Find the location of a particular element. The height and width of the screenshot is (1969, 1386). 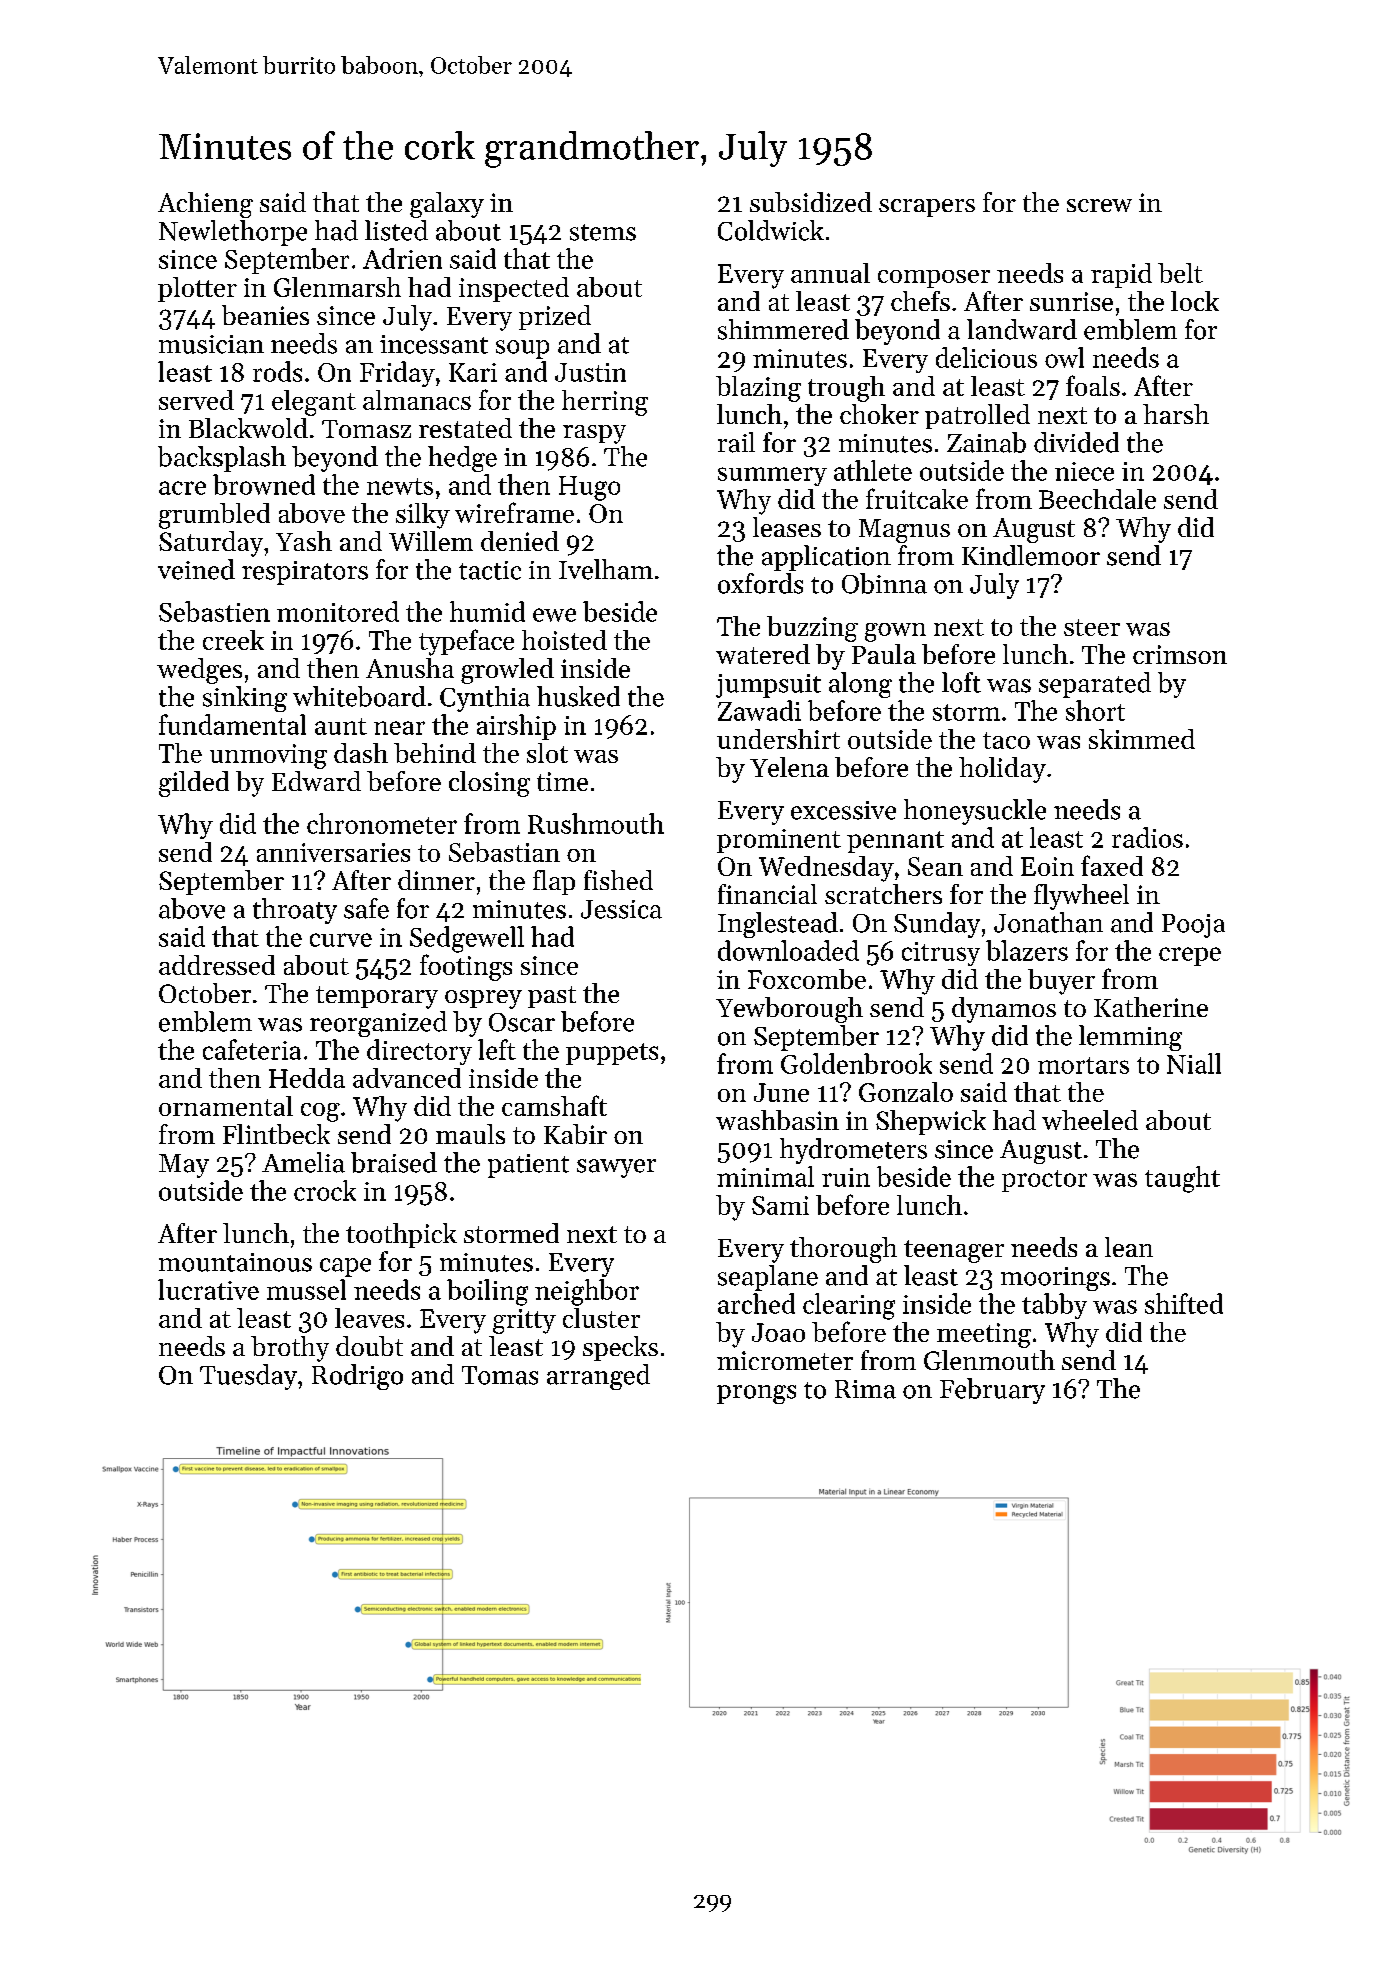

Ivelham is located at coordinates (606, 569).
